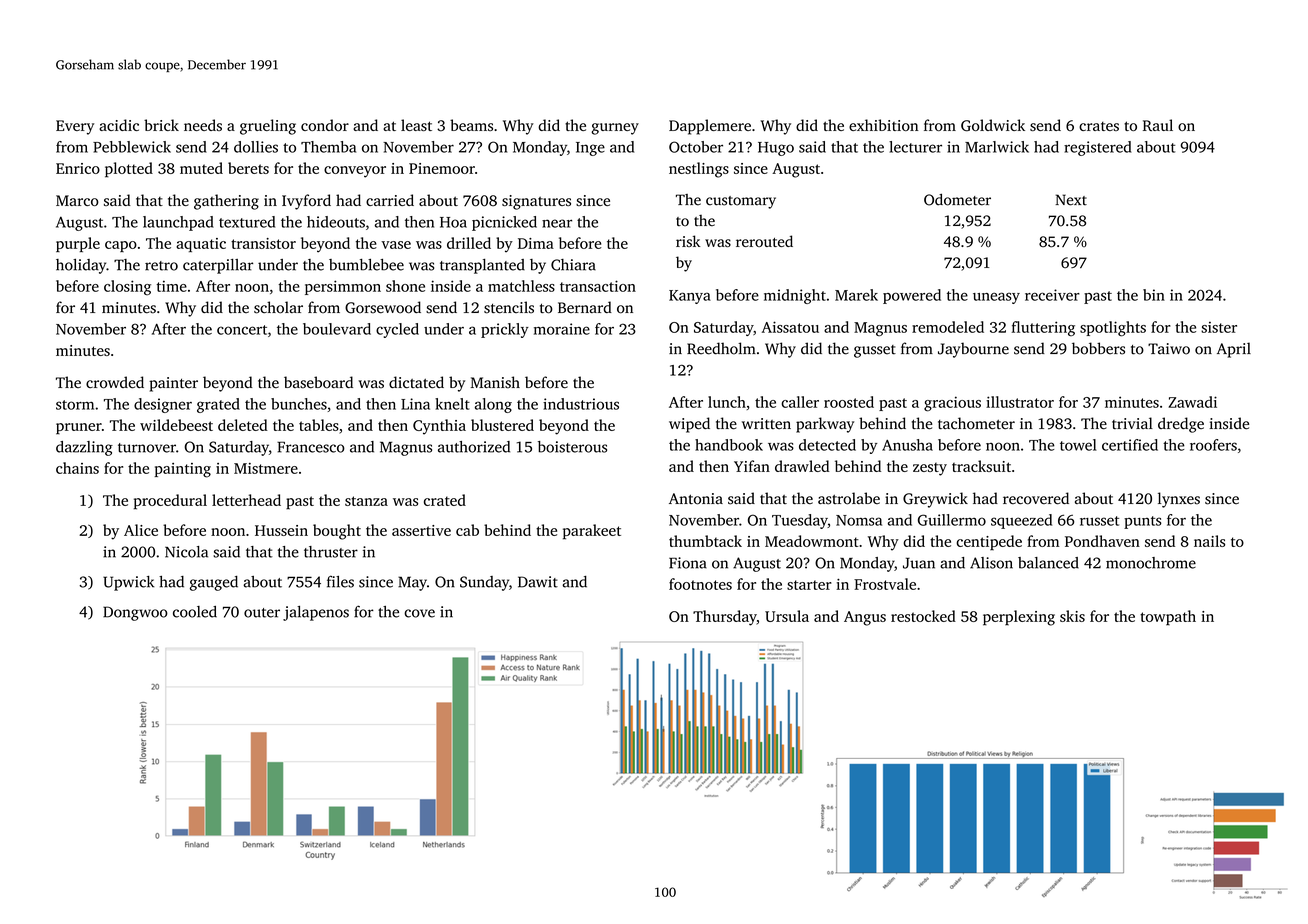 The height and width of the screenshot is (924, 1308). Describe the element at coordinates (993, 125) in the screenshot. I see `Goldwick` at that location.
